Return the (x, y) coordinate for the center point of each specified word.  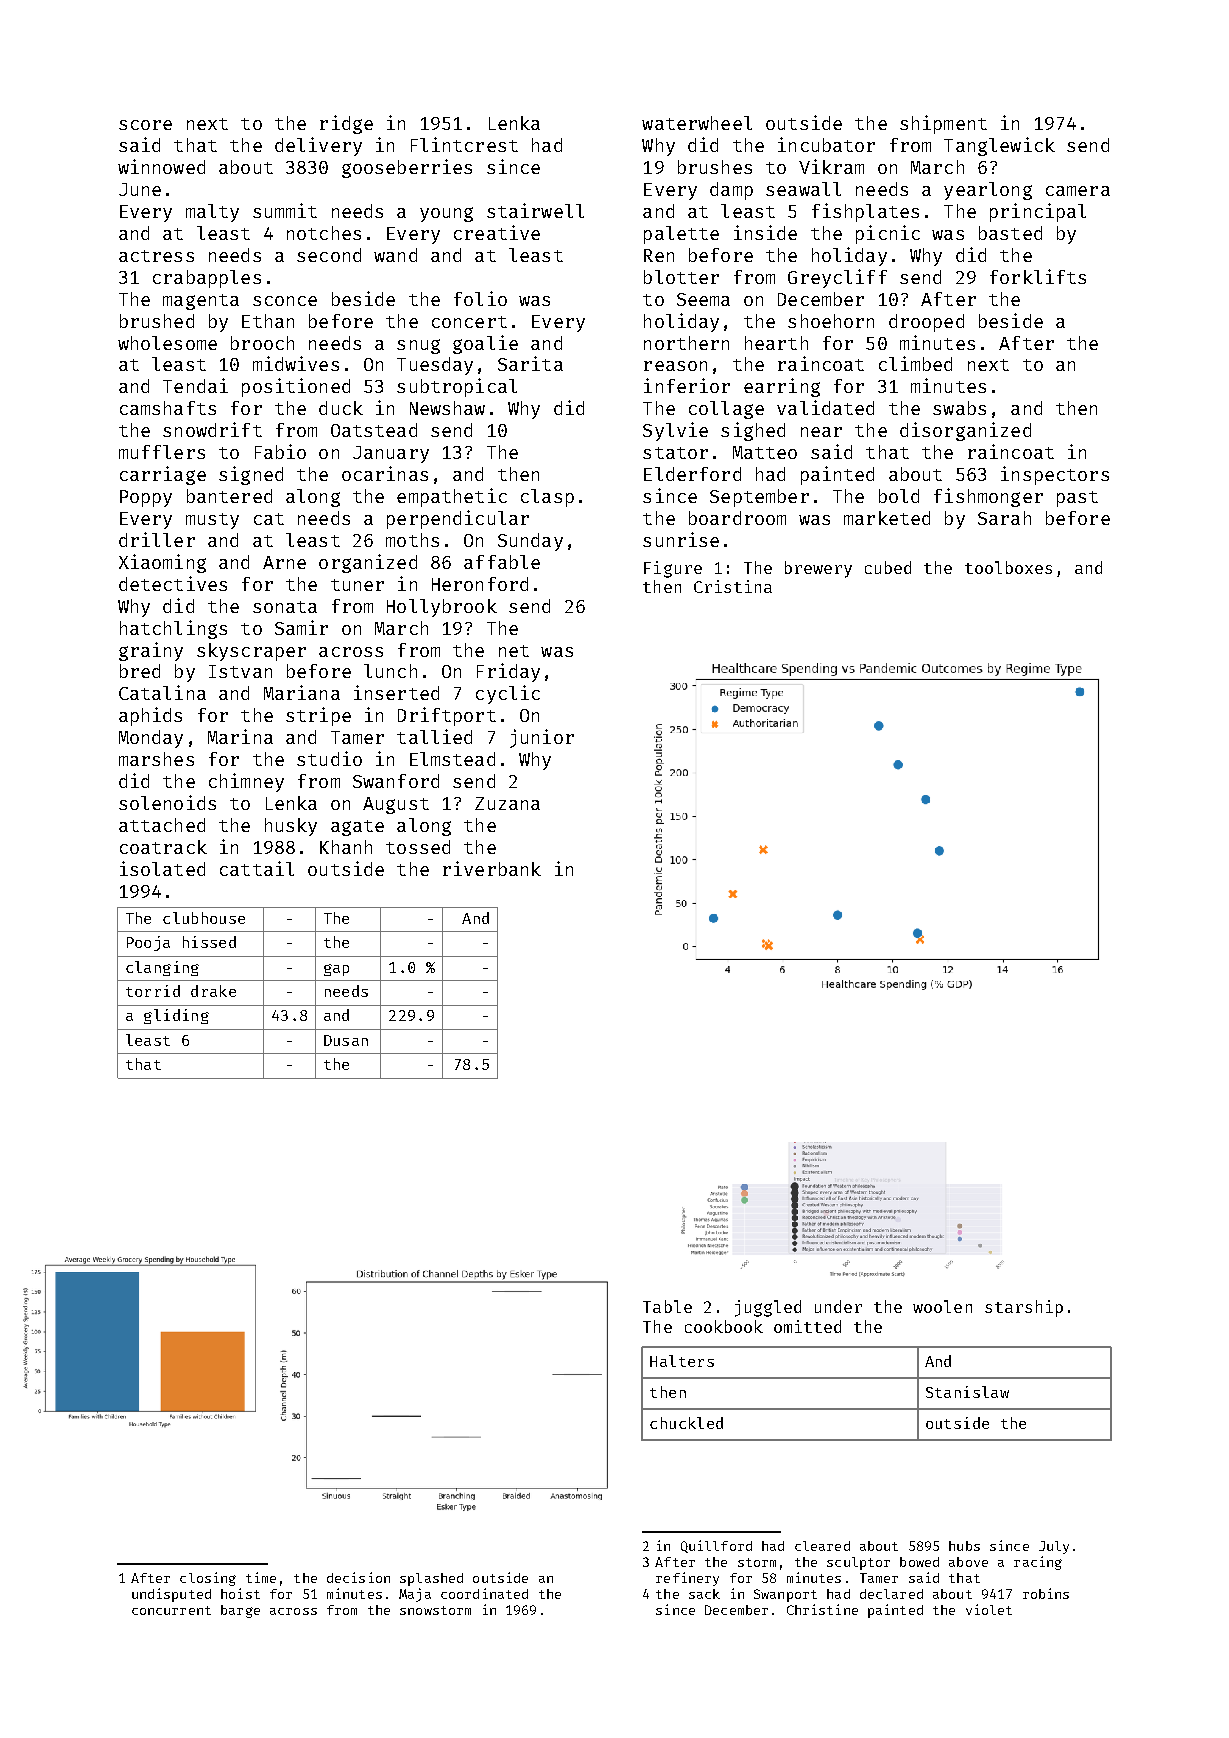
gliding (176, 1016)
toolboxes (1008, 567)
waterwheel (697, 123)
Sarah (1004, 518)
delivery (318, 146)
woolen (942, 1306)
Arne (284, 562)
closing (208, 1579)
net (514, 651)
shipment (943, 124)
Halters (682, 1361)
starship (1024, 1308)
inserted (396, 692)
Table (667, 1306)
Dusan (346, 1040)
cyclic (508, 694)
